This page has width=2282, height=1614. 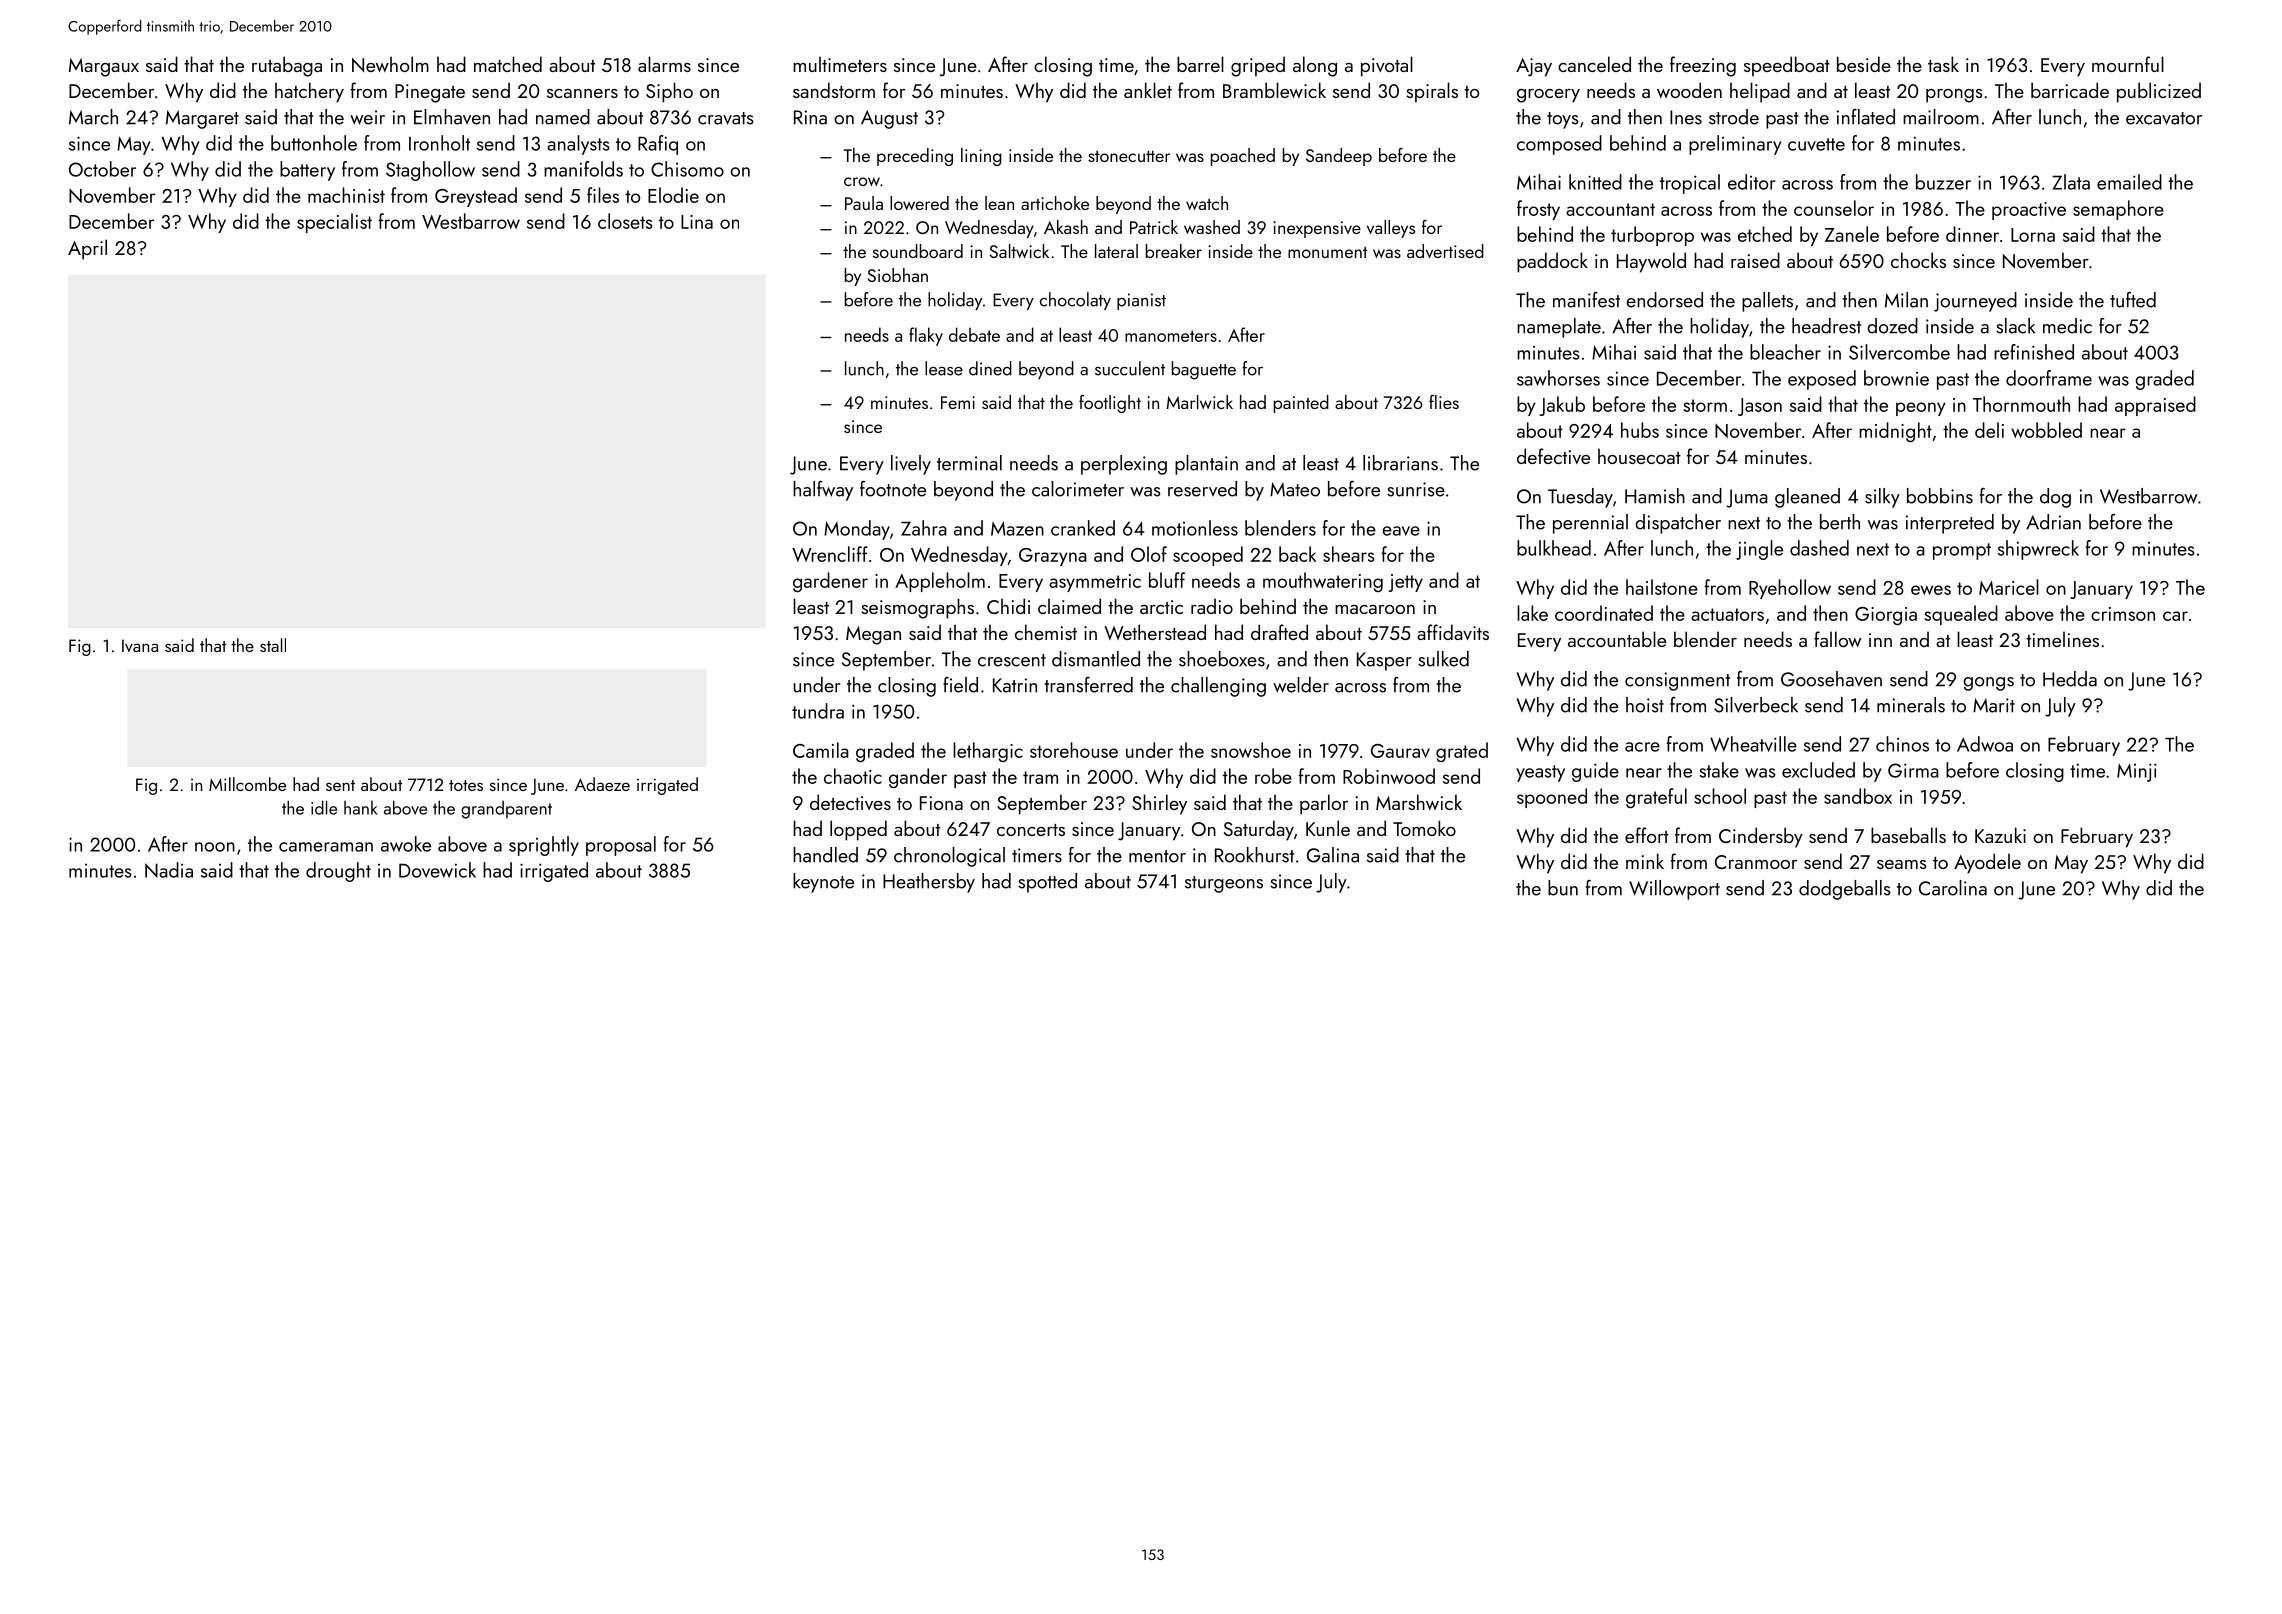 I want to click on shoeboxes, so click(x=1222, y=659).
